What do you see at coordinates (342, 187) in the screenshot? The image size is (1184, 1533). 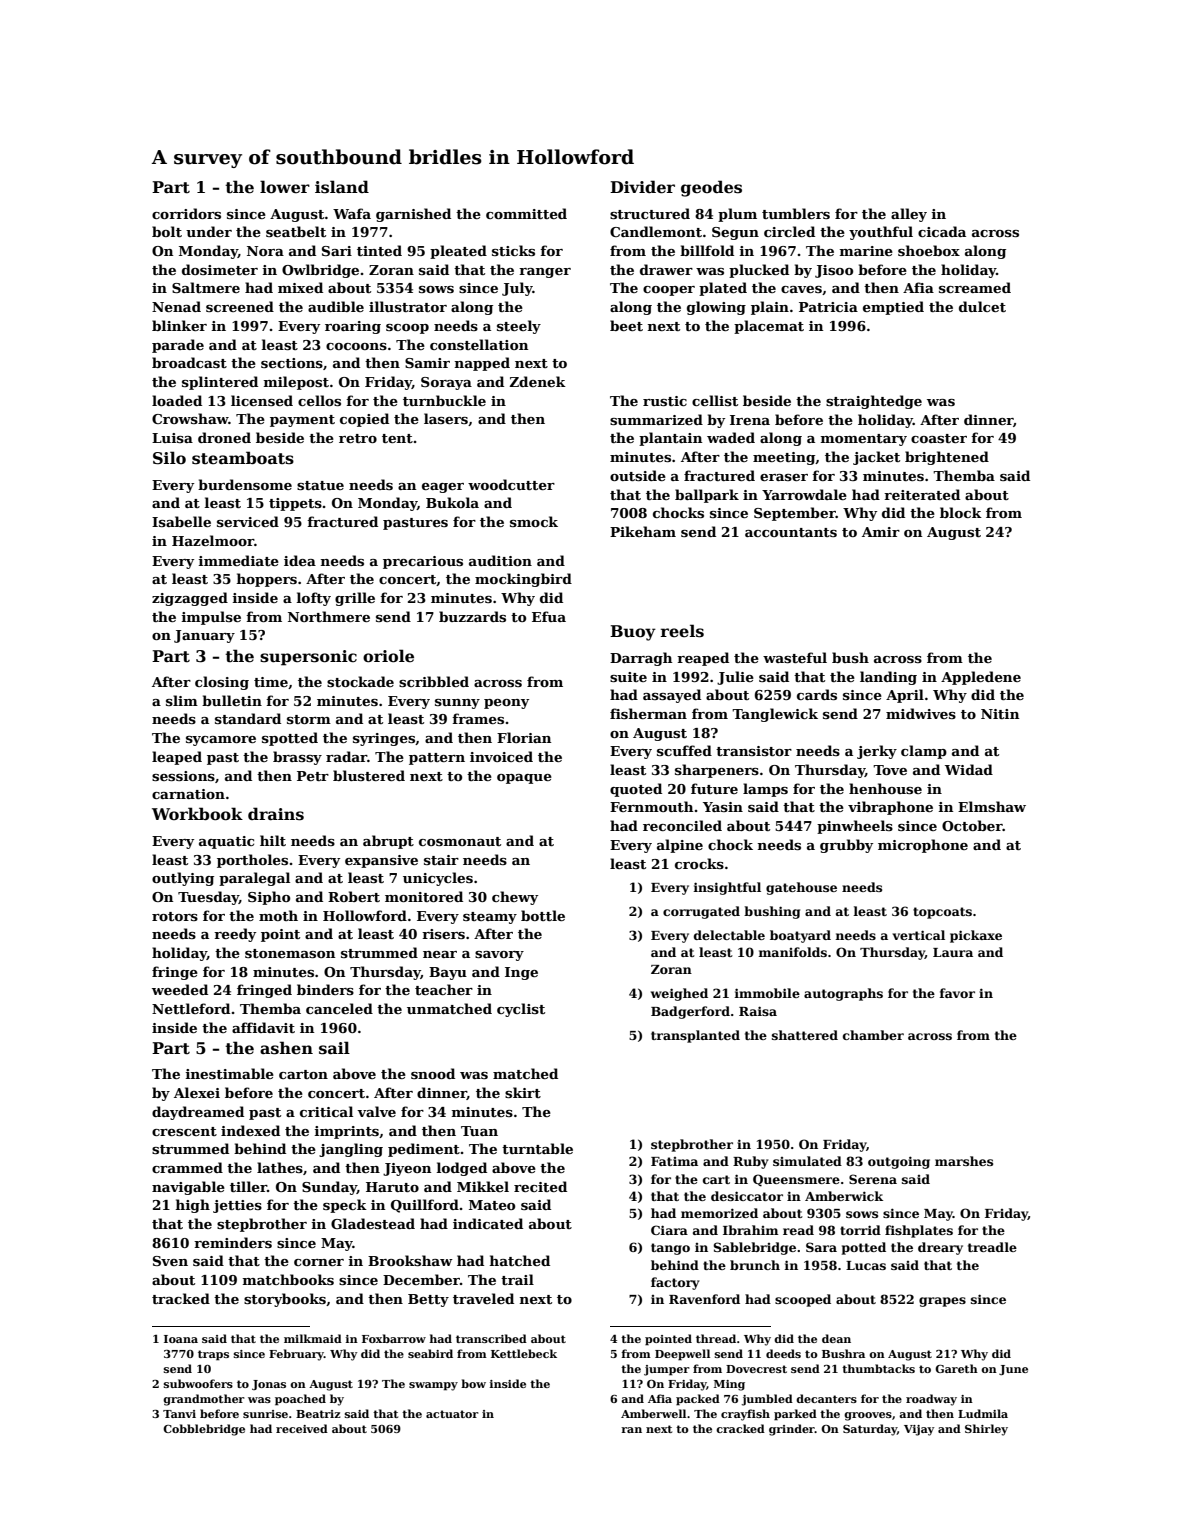 I see `island` at bounding box center [342, 187].
